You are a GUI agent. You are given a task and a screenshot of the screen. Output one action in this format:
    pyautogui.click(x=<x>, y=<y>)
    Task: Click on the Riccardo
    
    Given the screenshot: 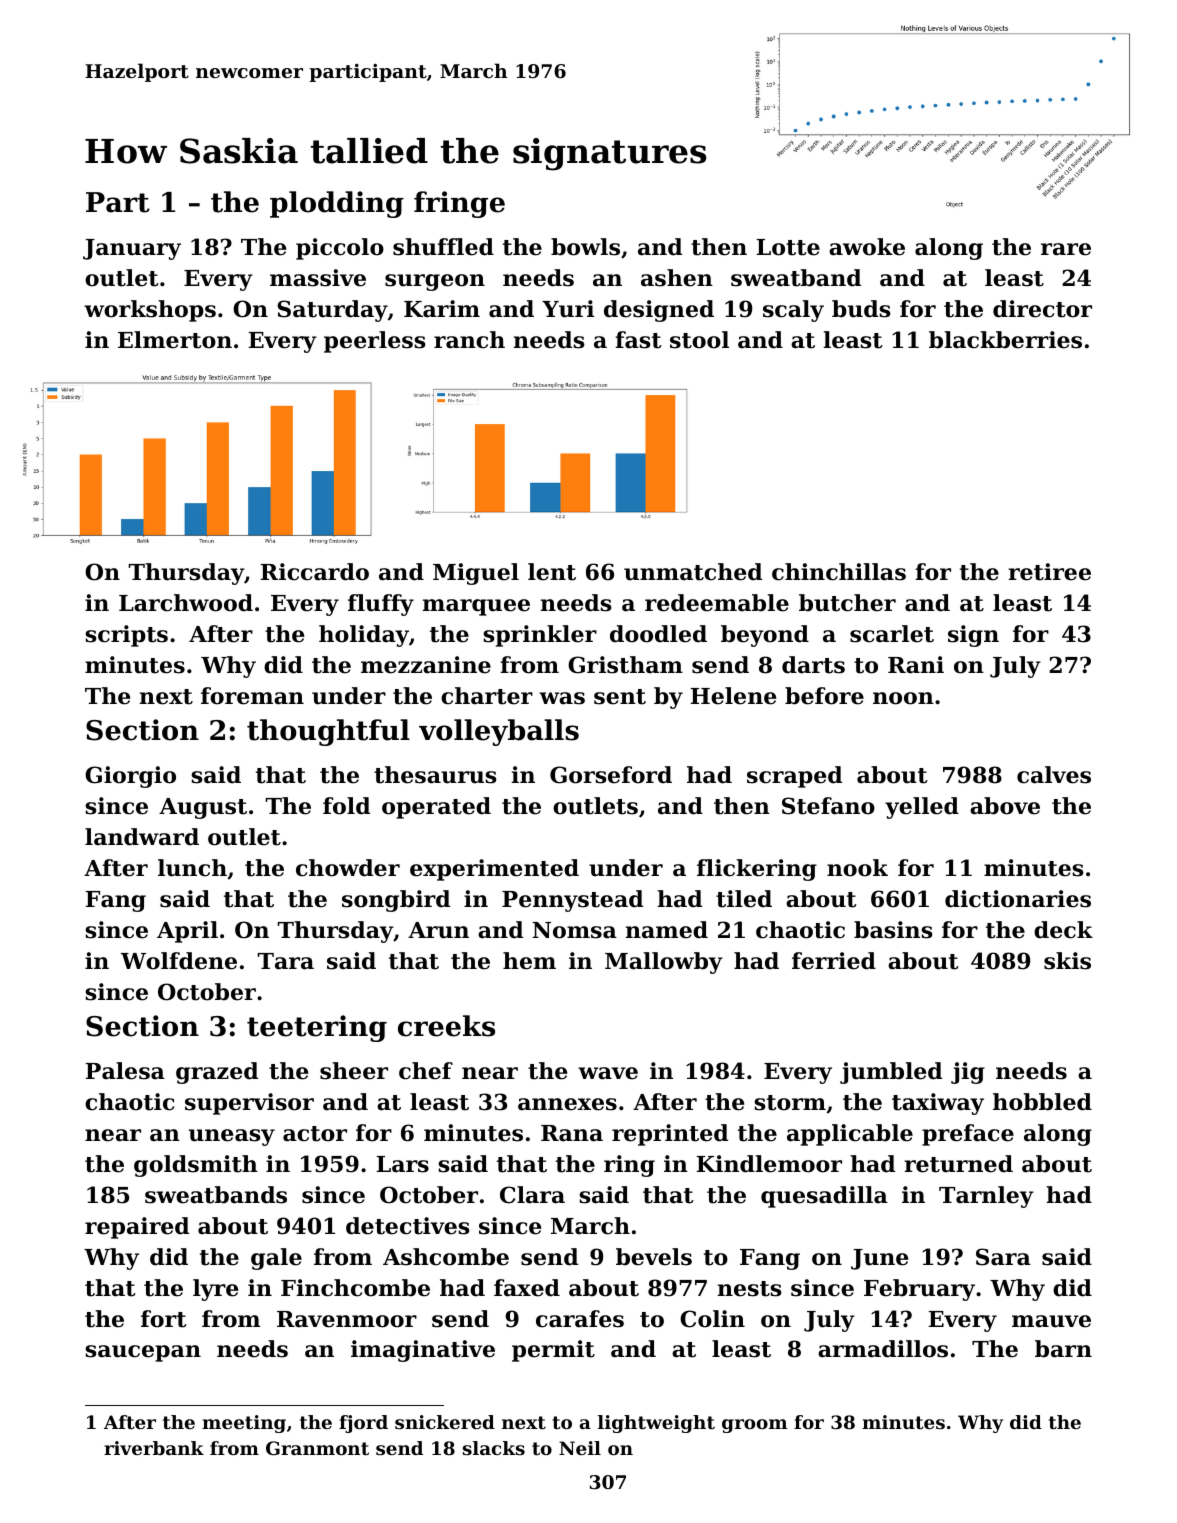 What is the action you would take?
    pyautogui.click(x=315, y=572)
